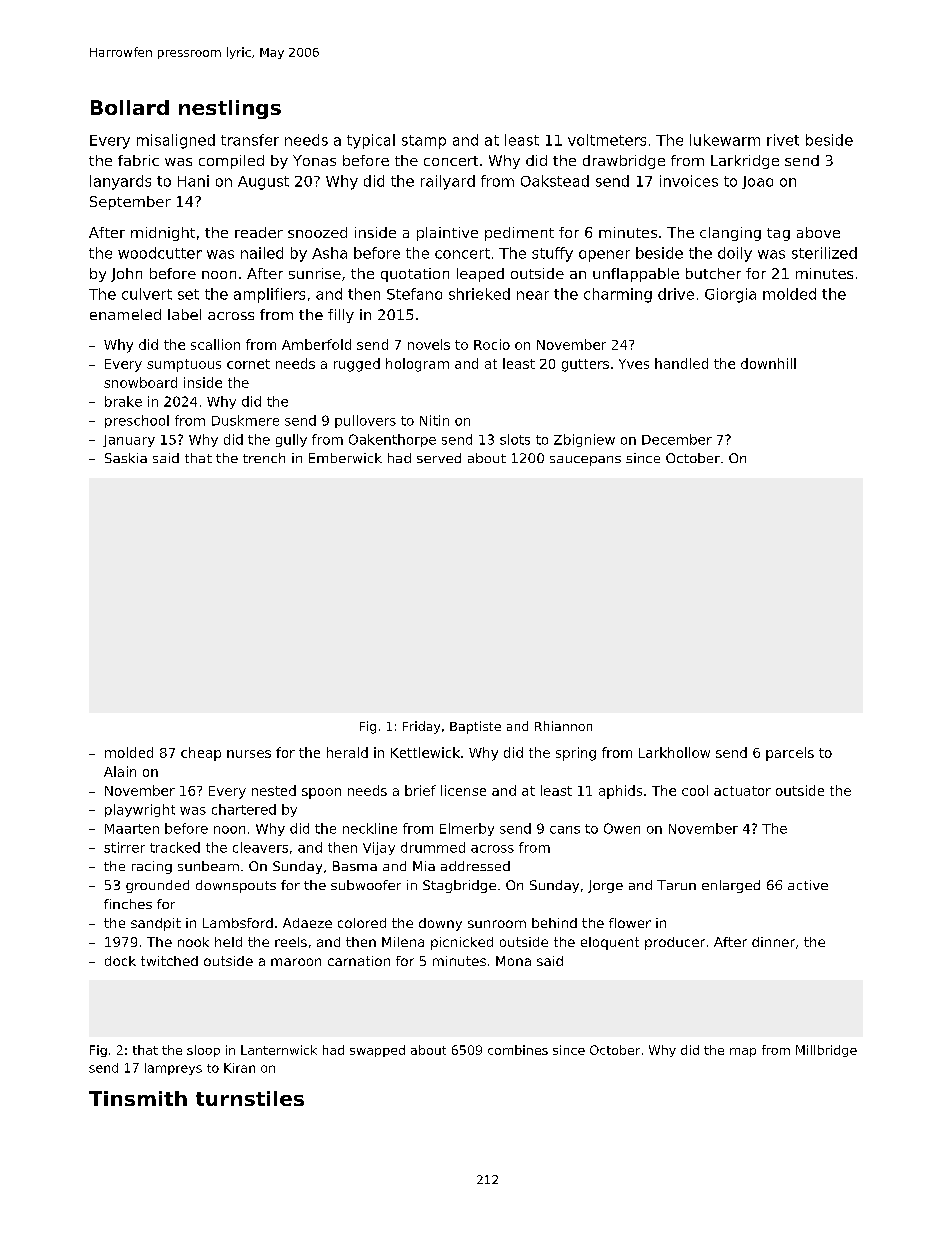 Image resolution: width=952 pixels, height=1233 pixels. I want to click on stuffy, so click(552, 254).
